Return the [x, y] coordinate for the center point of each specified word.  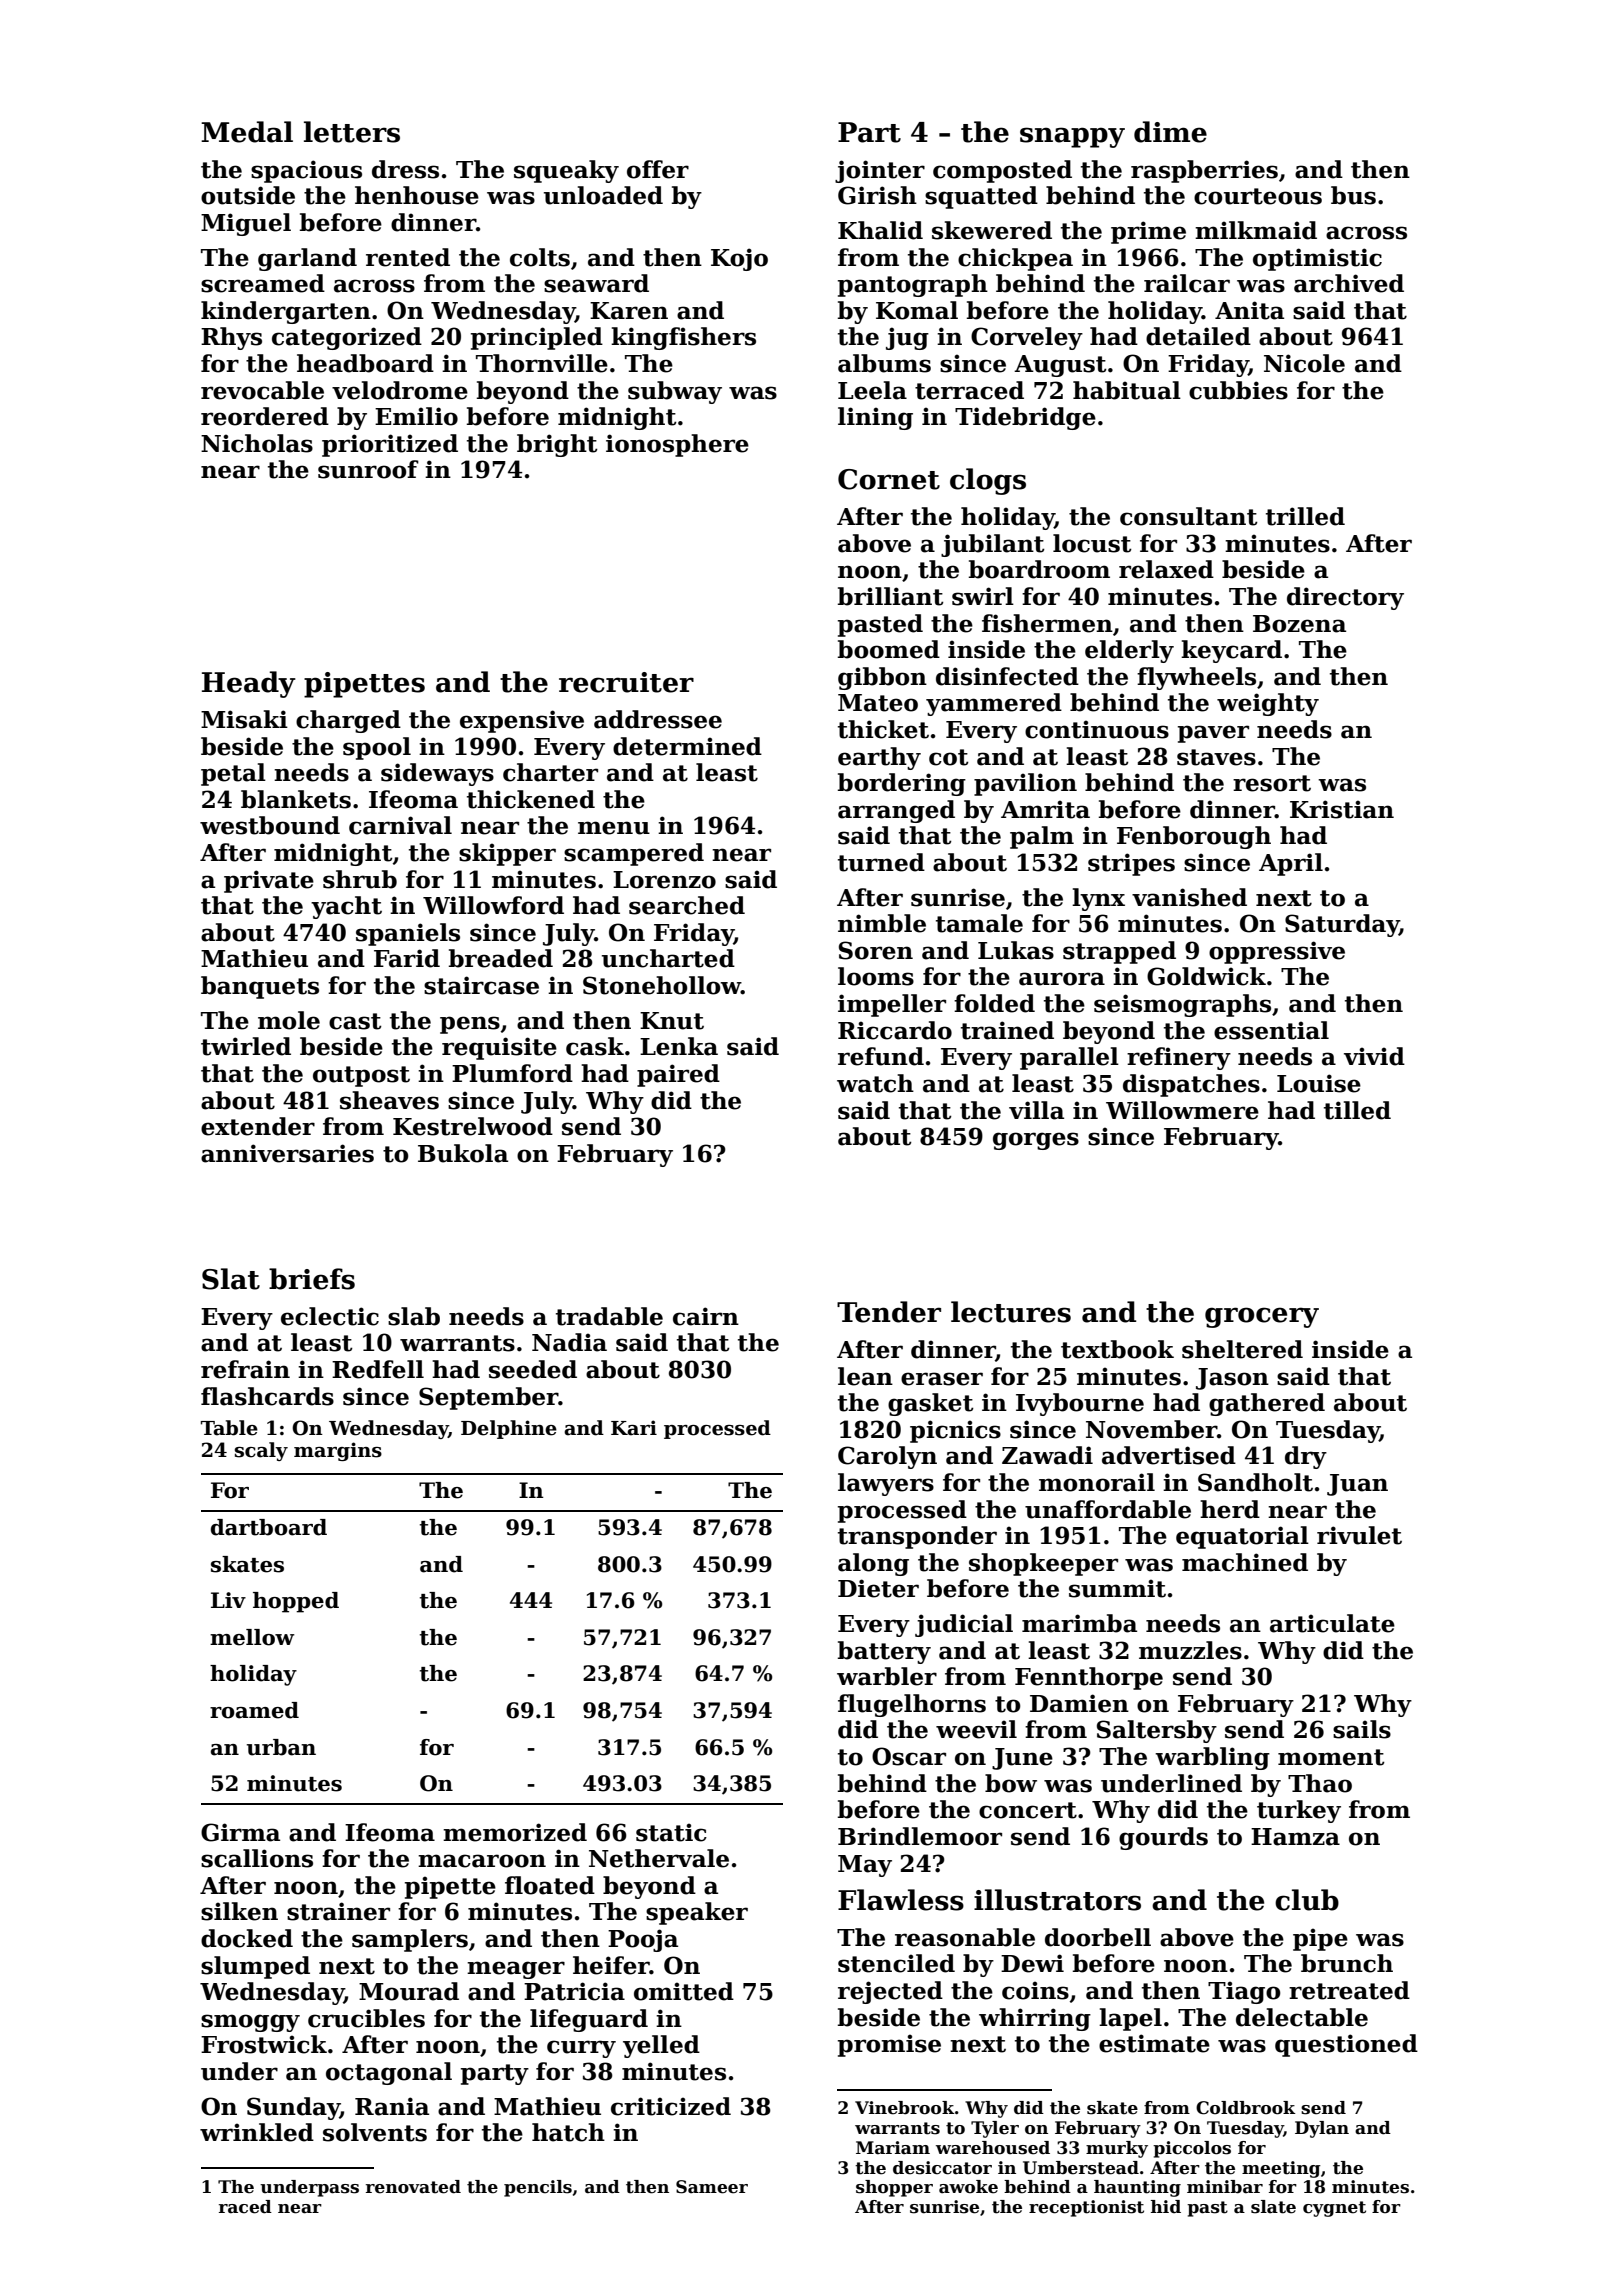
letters [352, 132]
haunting [1137, 2188]
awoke [968, 2187]
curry [581, 2049]
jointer [880, 171]
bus [1353, 195]
